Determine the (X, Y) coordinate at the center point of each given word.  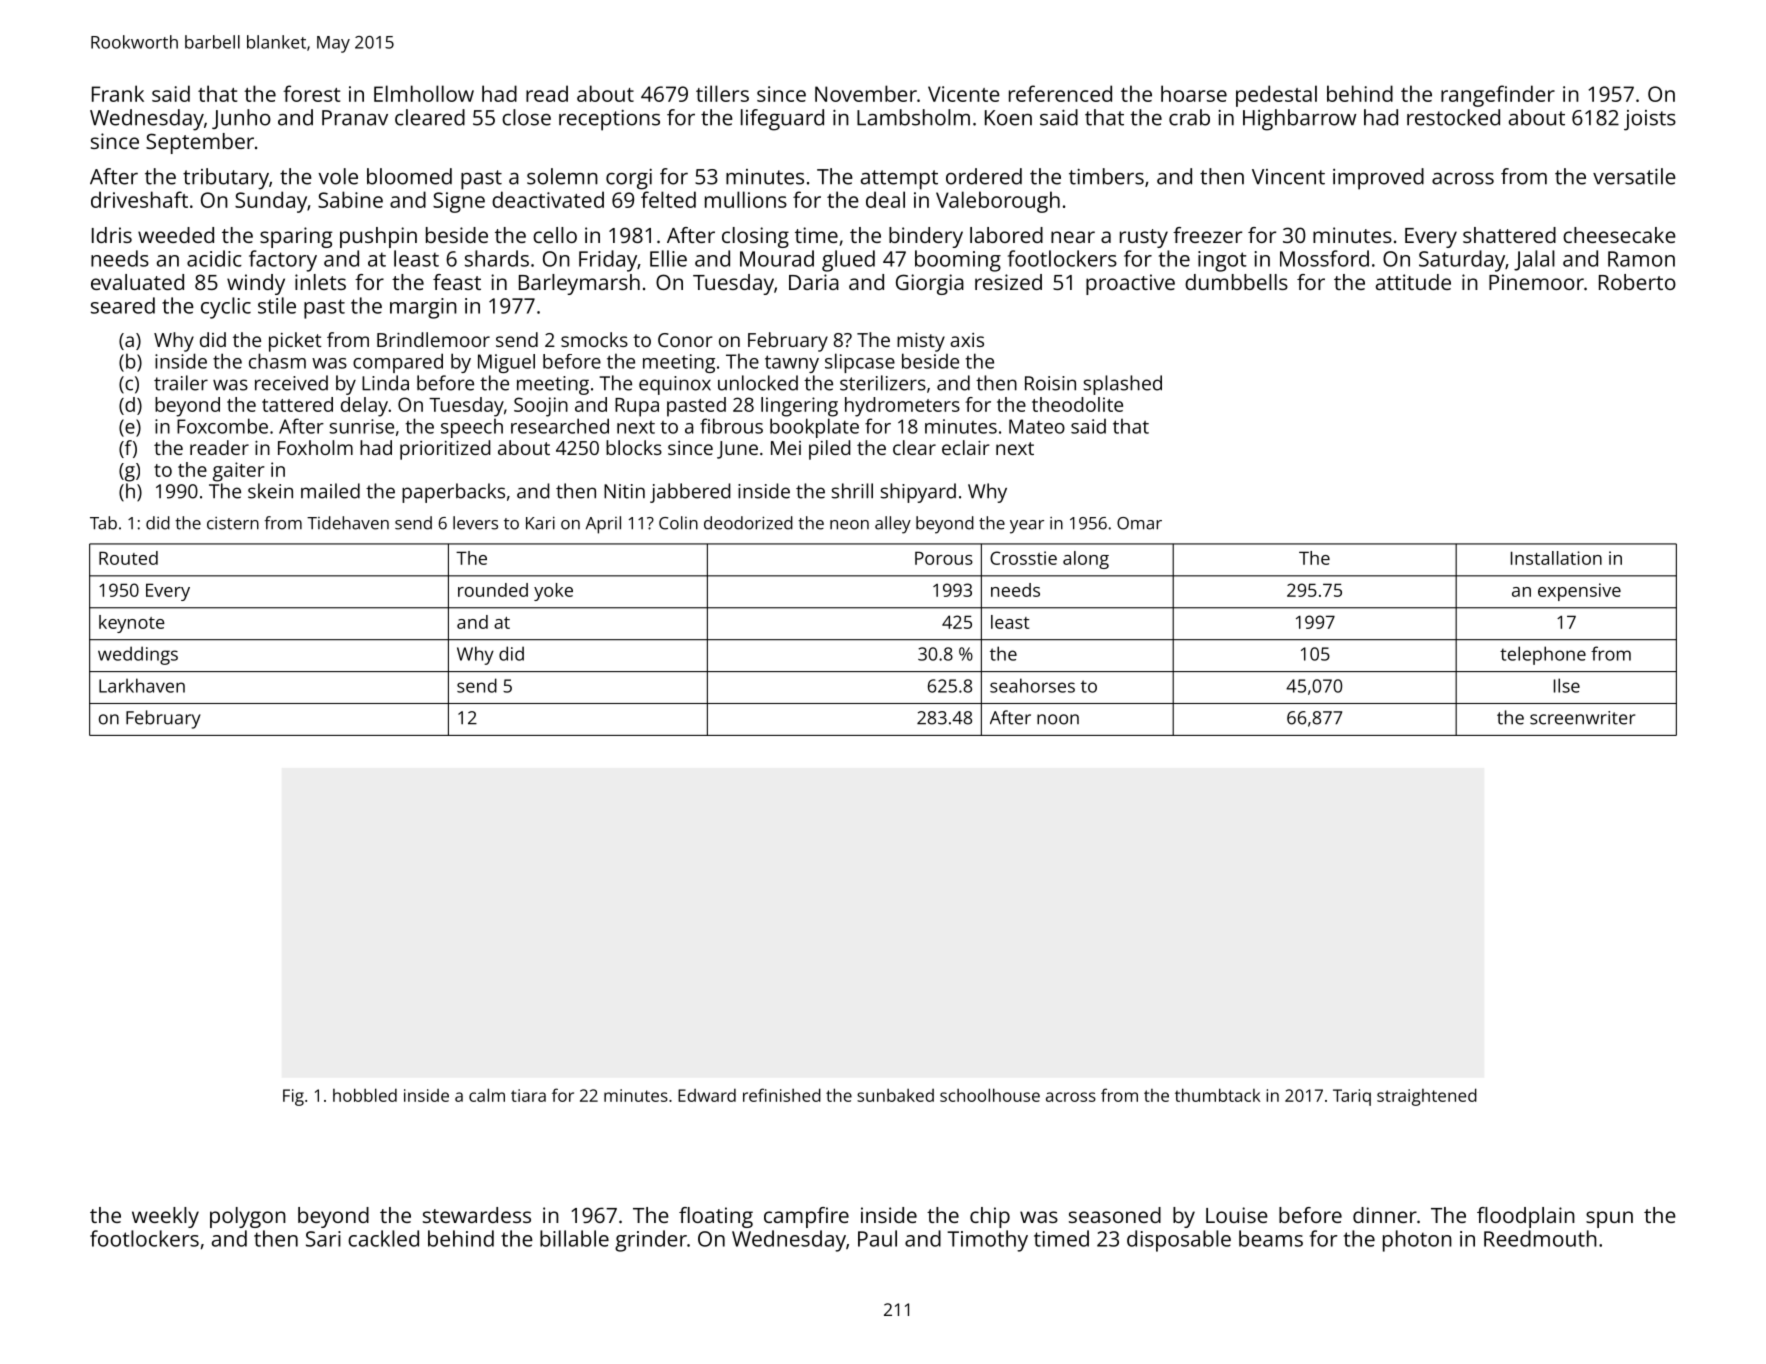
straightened (1427, 1097)
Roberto (1637, 282)
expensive (1579, 592)
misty (921, 342)
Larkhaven (142, 685)
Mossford (1324, 258)
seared (123, 305)
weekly (165, 1217)
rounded (493, 590)
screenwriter (1582, 718)
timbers (1106, 176)
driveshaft (139, 199)
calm (487, 1095)
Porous (944, 558)
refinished (782, 1095)
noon (1058, 719)
